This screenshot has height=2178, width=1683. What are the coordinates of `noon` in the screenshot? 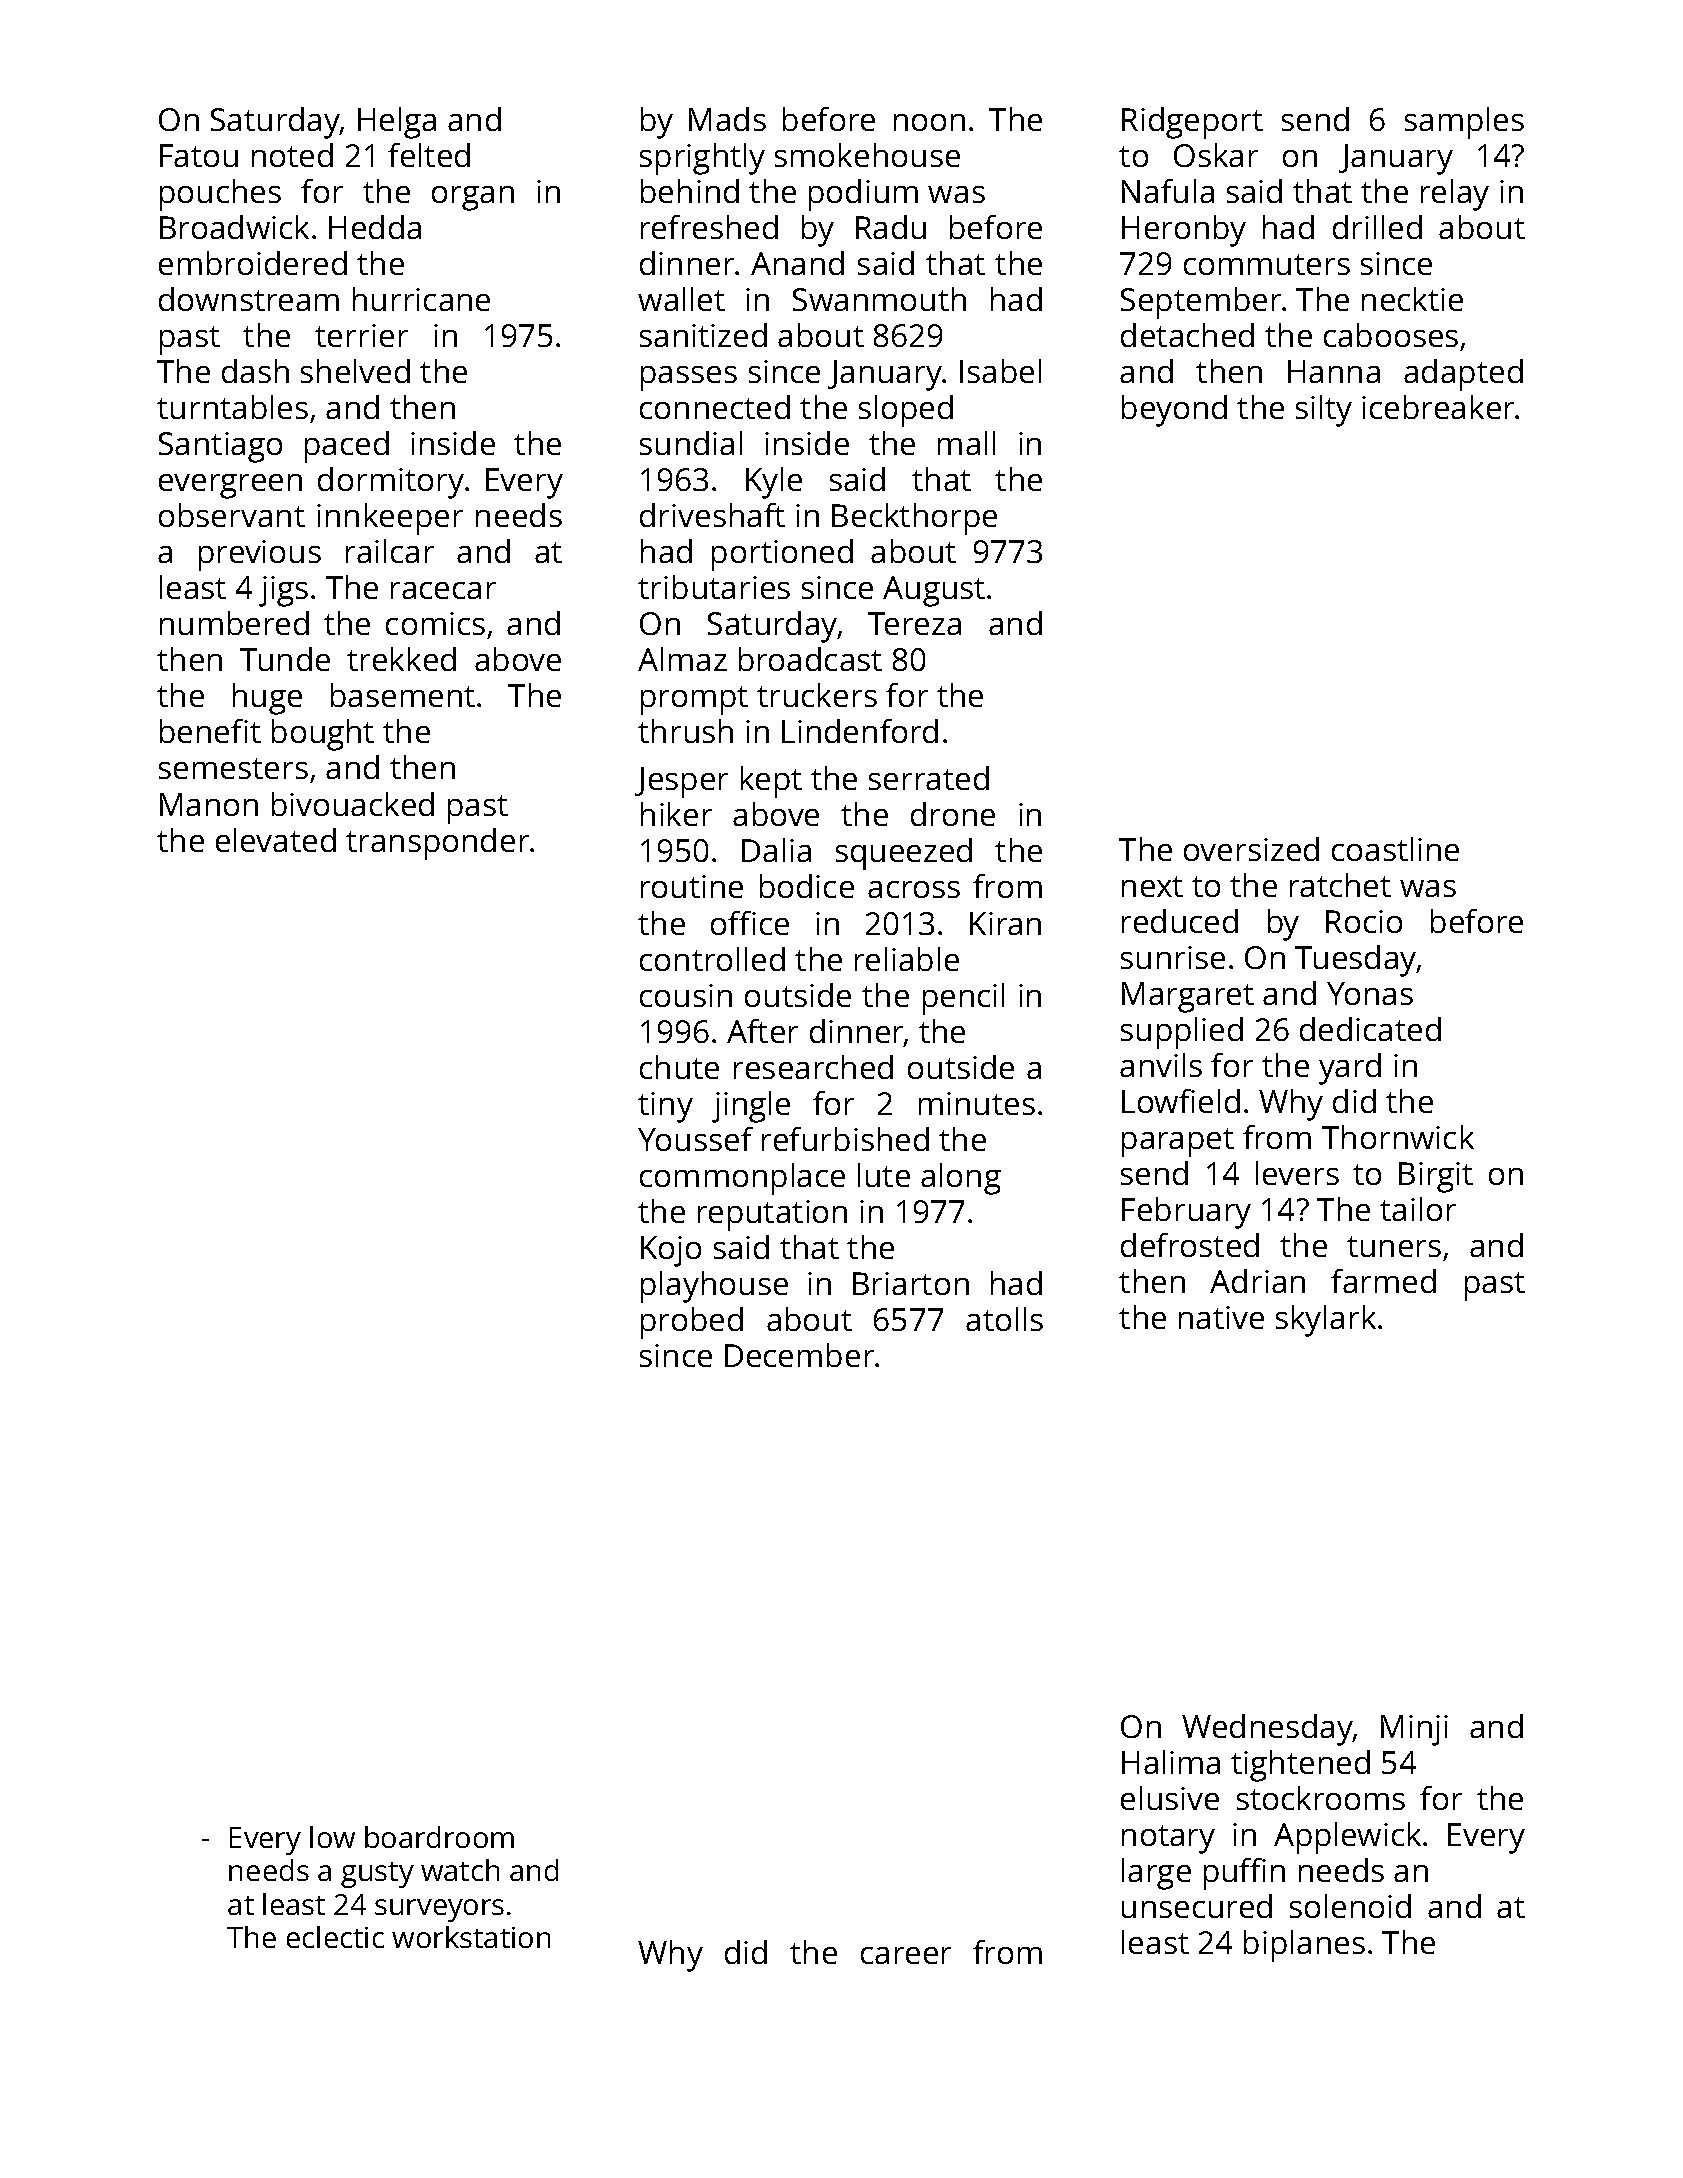 It's located at (929, 122).
